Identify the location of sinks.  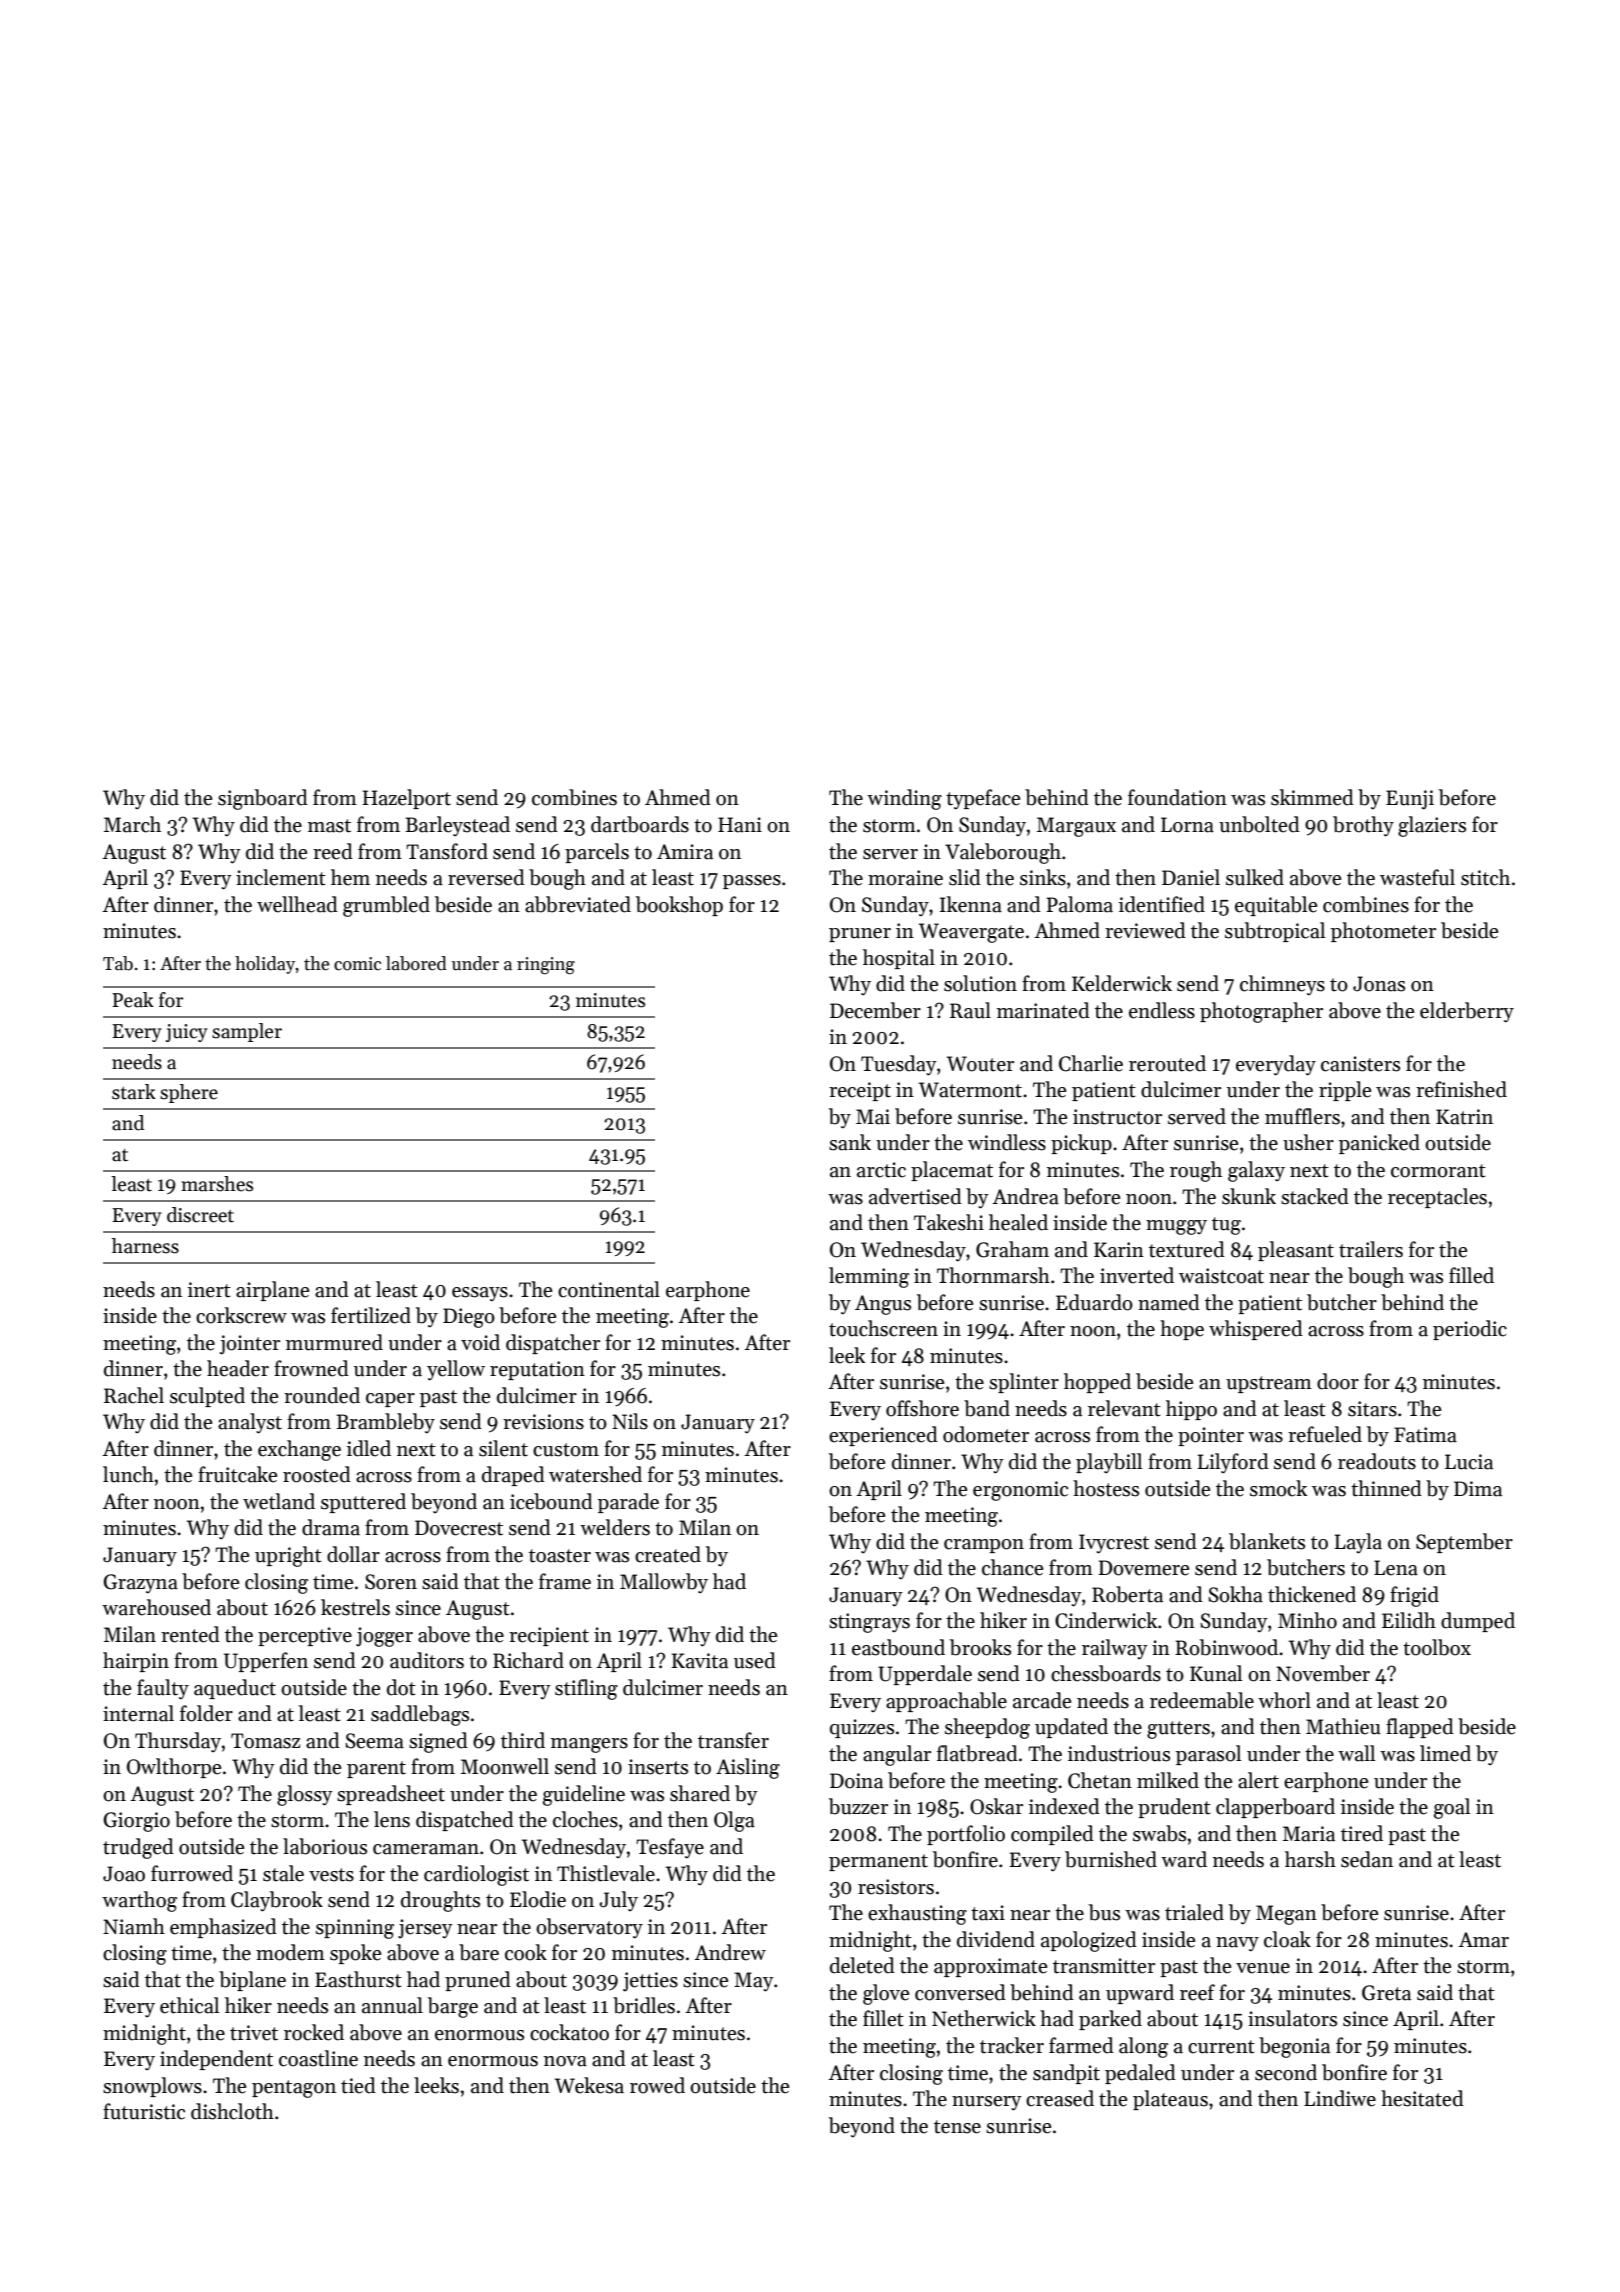
(1043, 877).
